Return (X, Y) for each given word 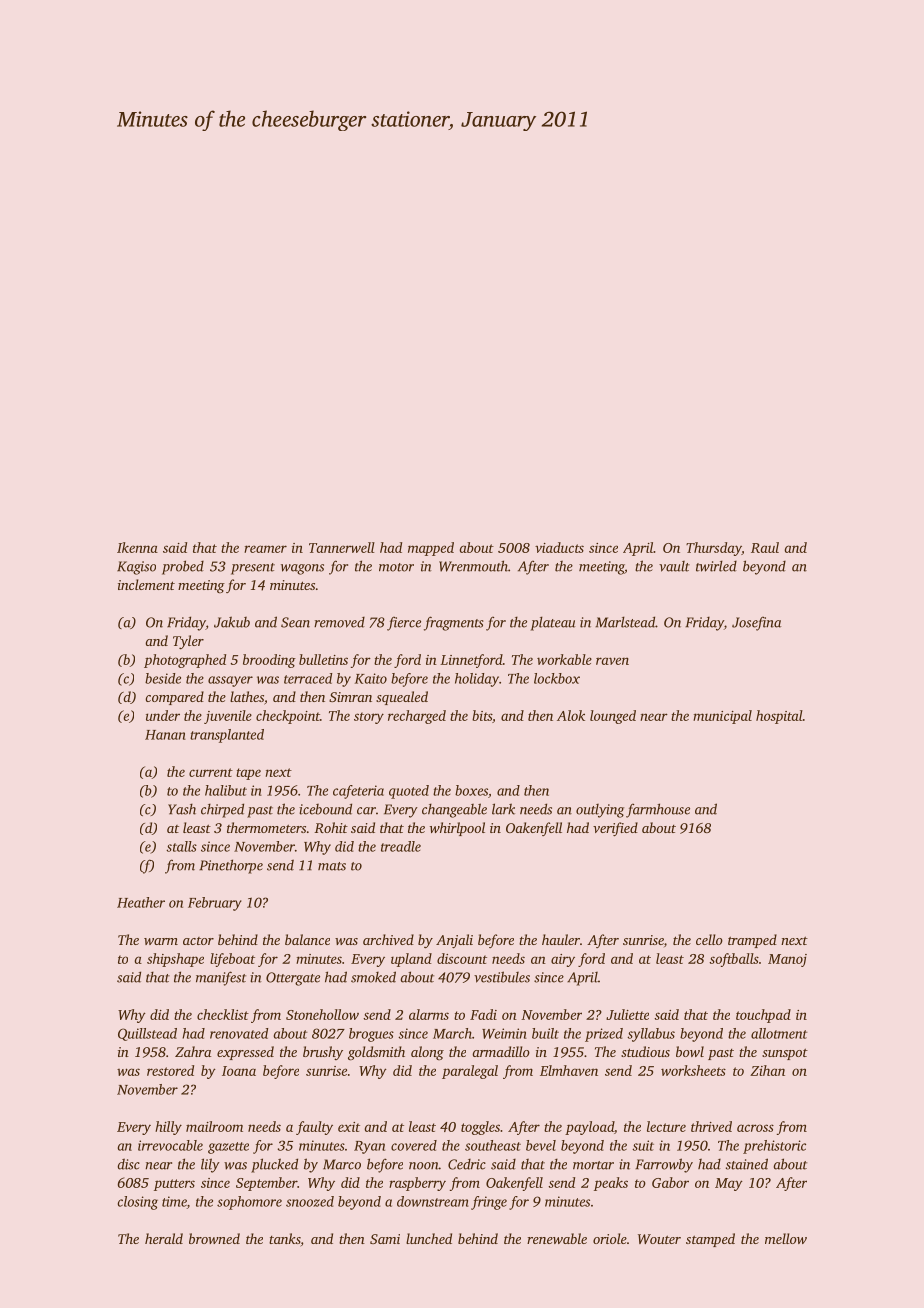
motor (396, 567)
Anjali (454, 941)
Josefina (756, 624)
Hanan (165, 735)
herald (164, 1238)
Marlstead (625, 622)
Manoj (787, 960)
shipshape (175, 960)
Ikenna (137, 547)
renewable (557, 1238)
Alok (571, 715)
